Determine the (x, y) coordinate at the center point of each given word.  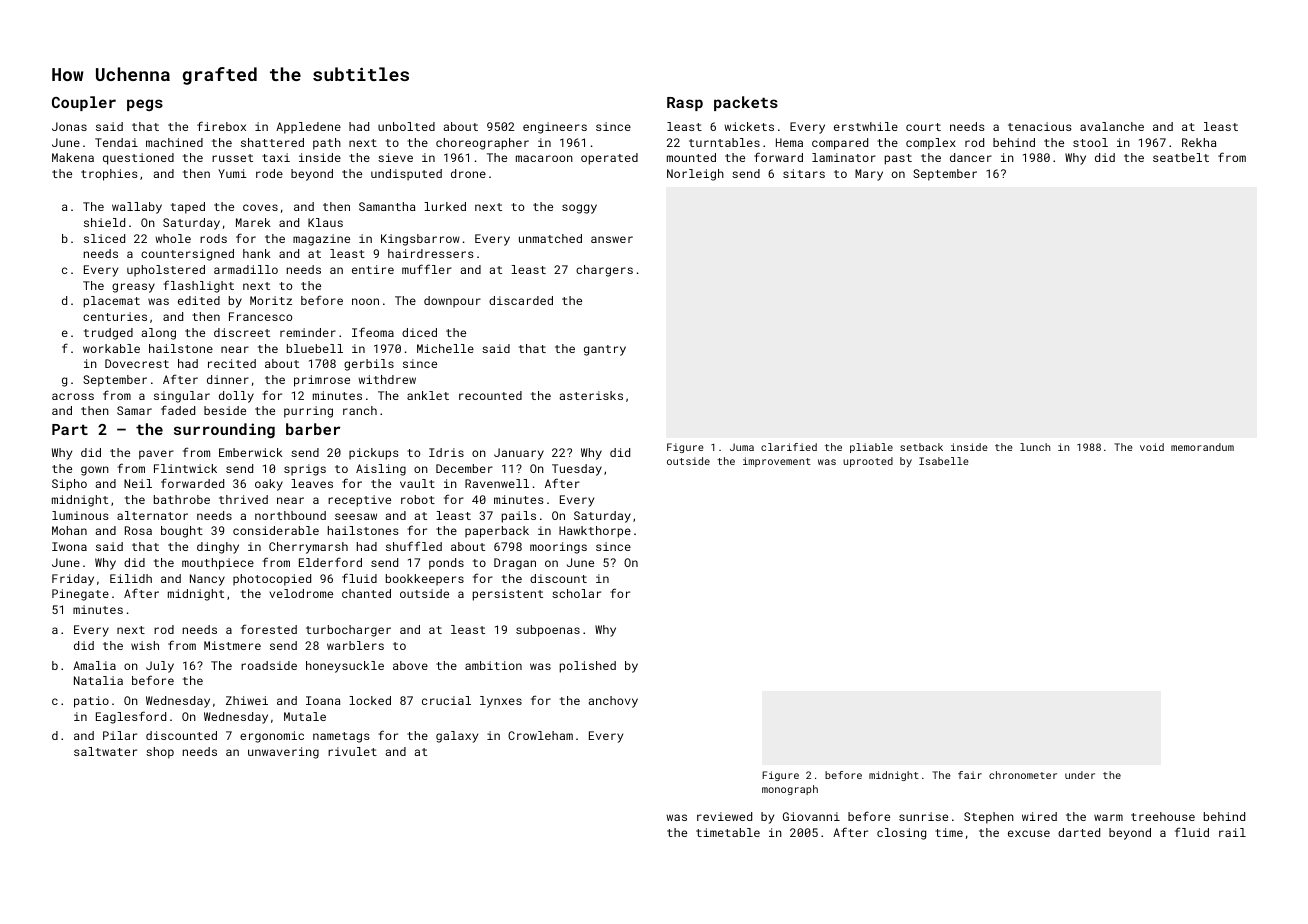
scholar (576, 593)
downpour (452, 302)
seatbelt (1181, 157)
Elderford (330, 562)
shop (160, 753)
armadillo (246, 269)
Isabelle (944, 461)
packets (746, 103)
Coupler (84, 103)
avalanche (1112, 126)
